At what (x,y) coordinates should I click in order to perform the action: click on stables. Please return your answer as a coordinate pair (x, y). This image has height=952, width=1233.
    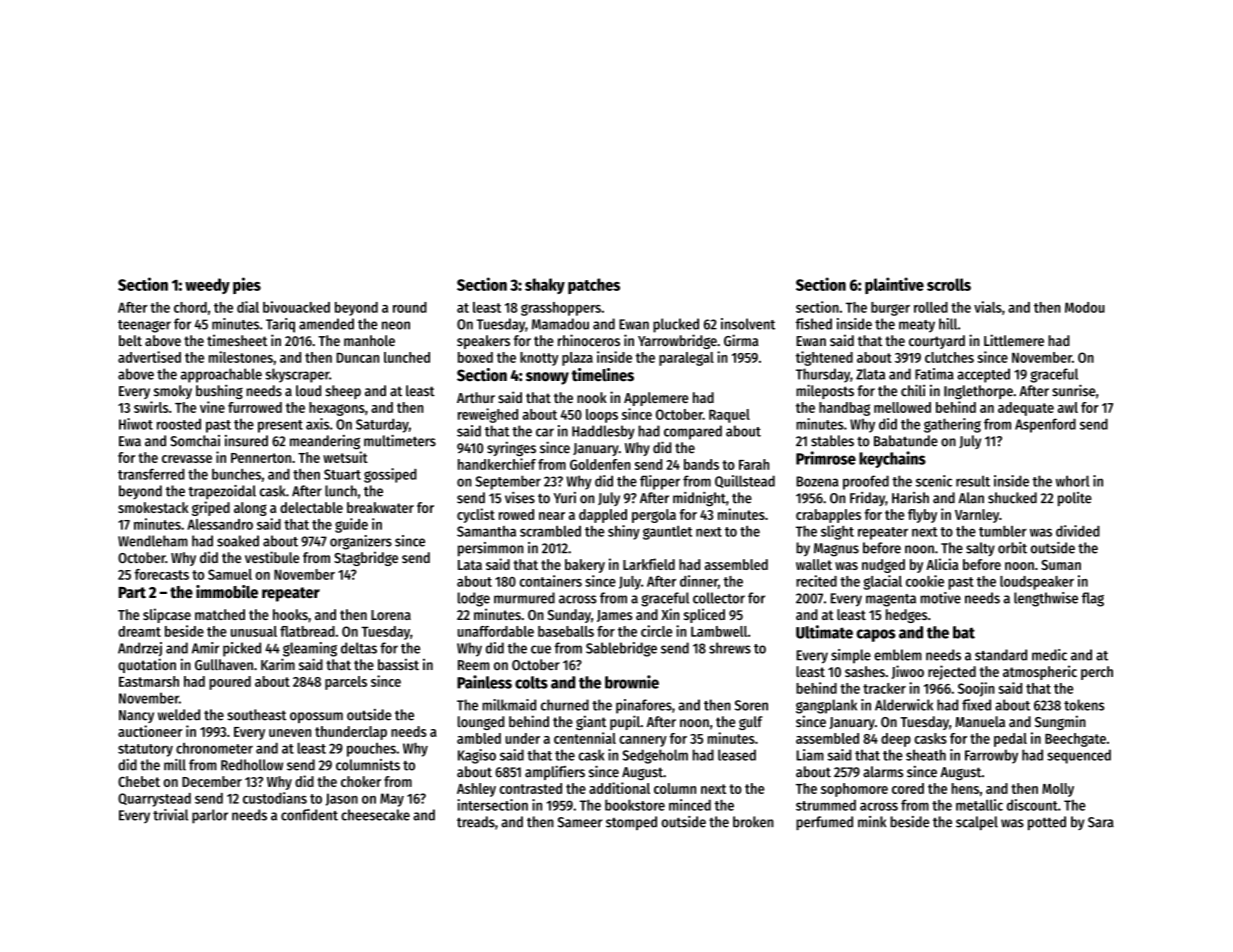
    Looking at the image, I should click on (832, 441).
